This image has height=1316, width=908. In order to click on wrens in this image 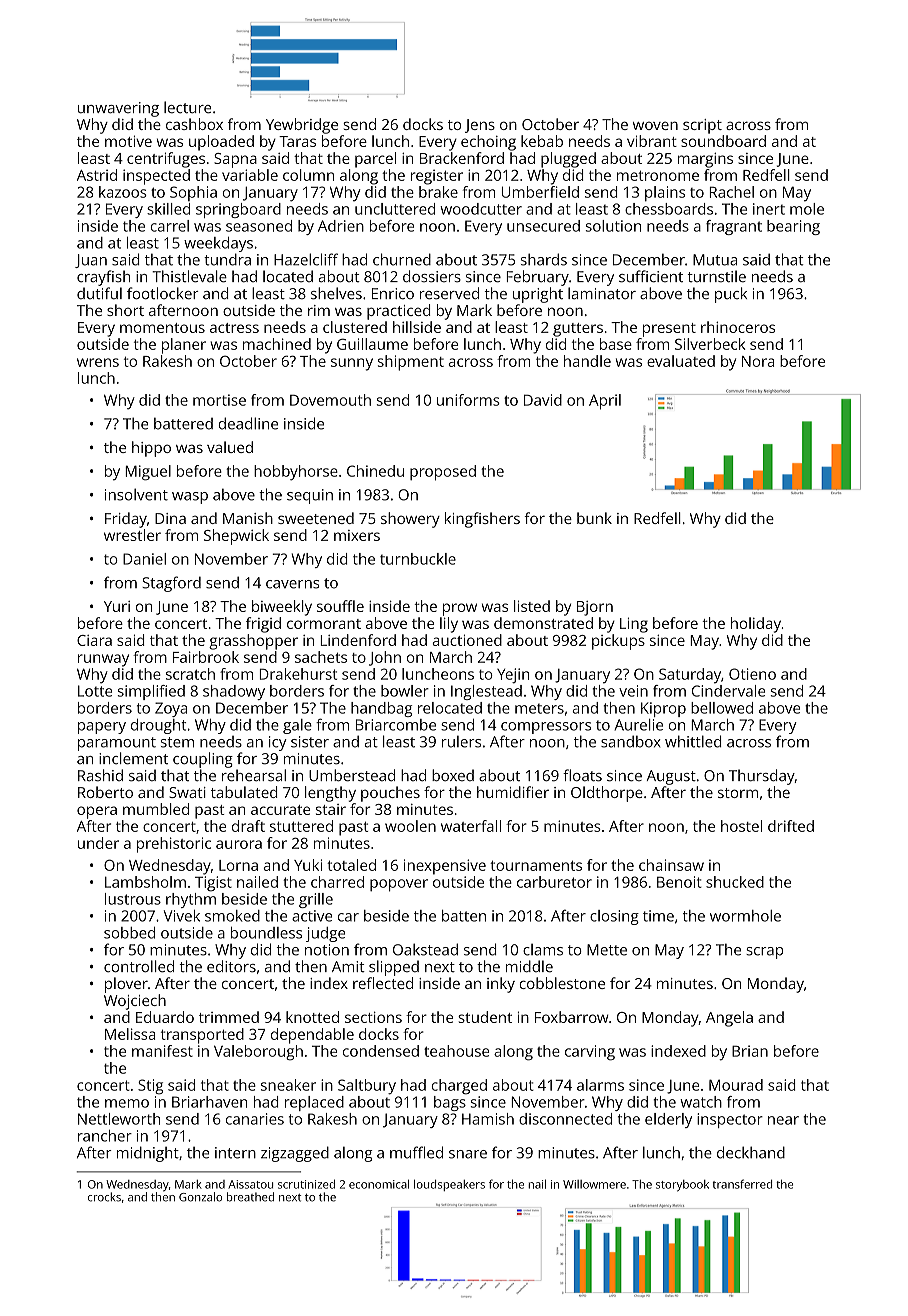, I will do `click(98, 362)`.
